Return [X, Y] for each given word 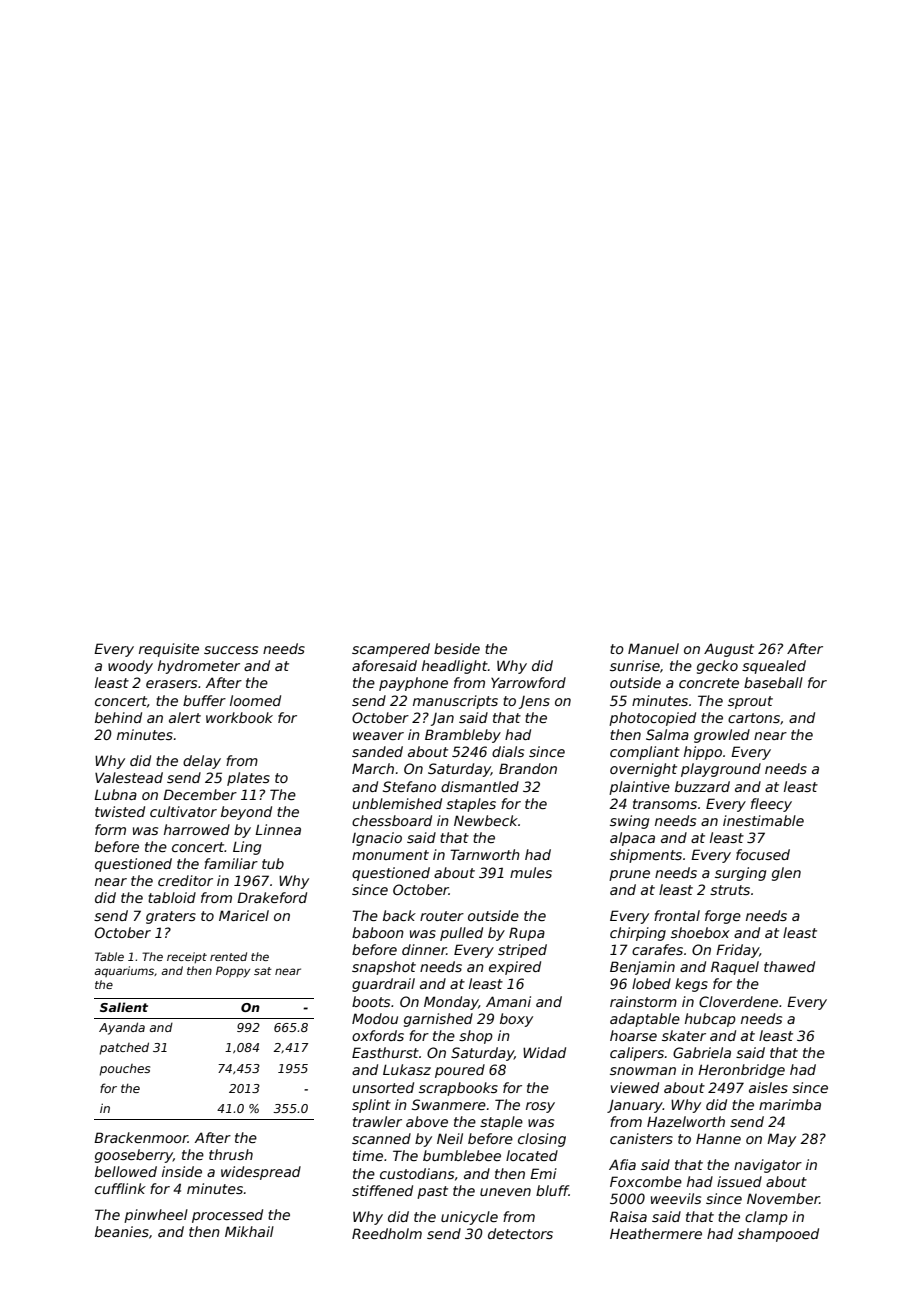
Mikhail [249, 1231]
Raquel [735, 968]
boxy [516, 1020]
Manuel [653, 648]
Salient [124, 1007]
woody [130, 667]
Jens [534, 702]
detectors [520, 1233]
